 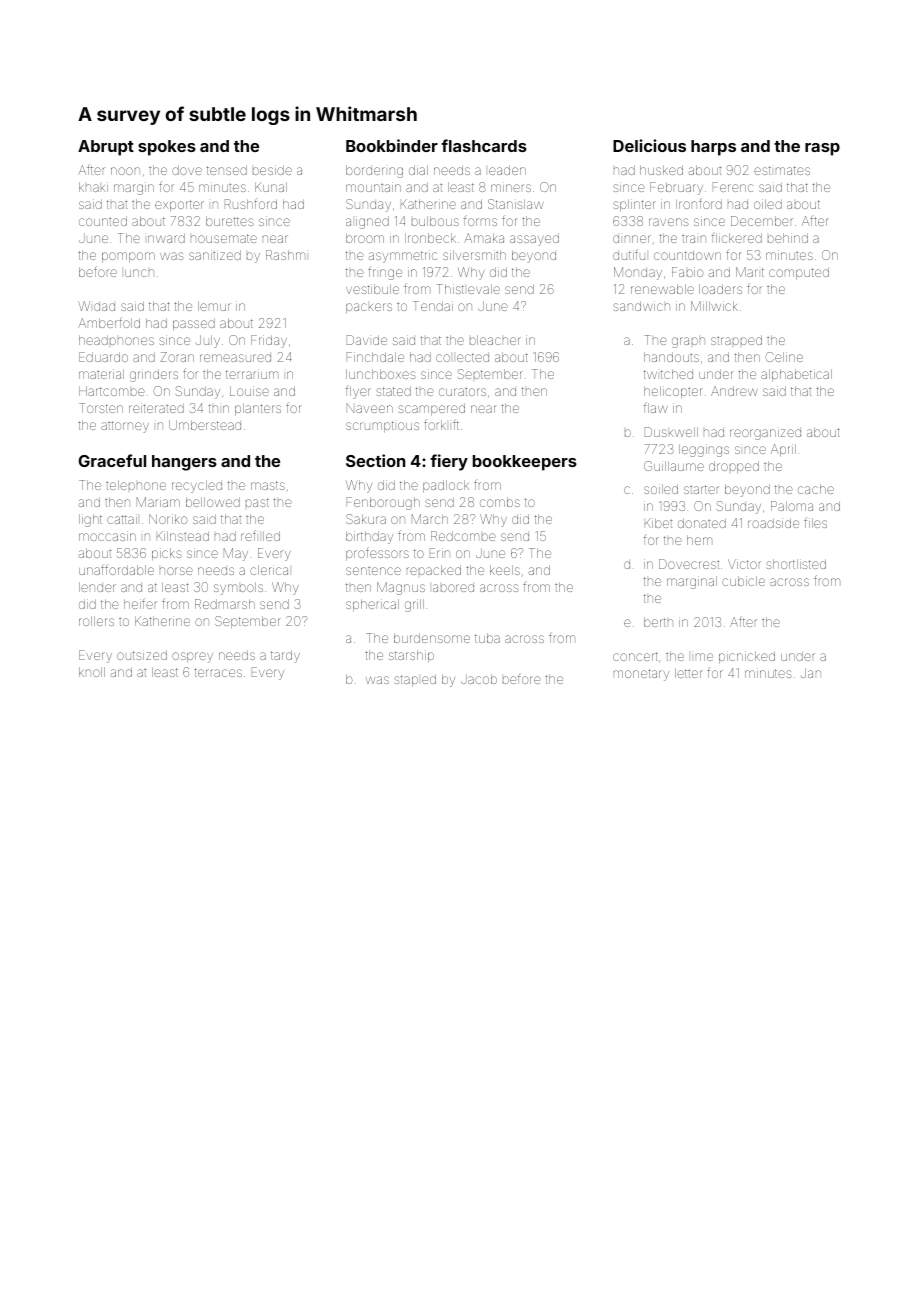 I want to click on Delicious, so click(x=649, y=145).
